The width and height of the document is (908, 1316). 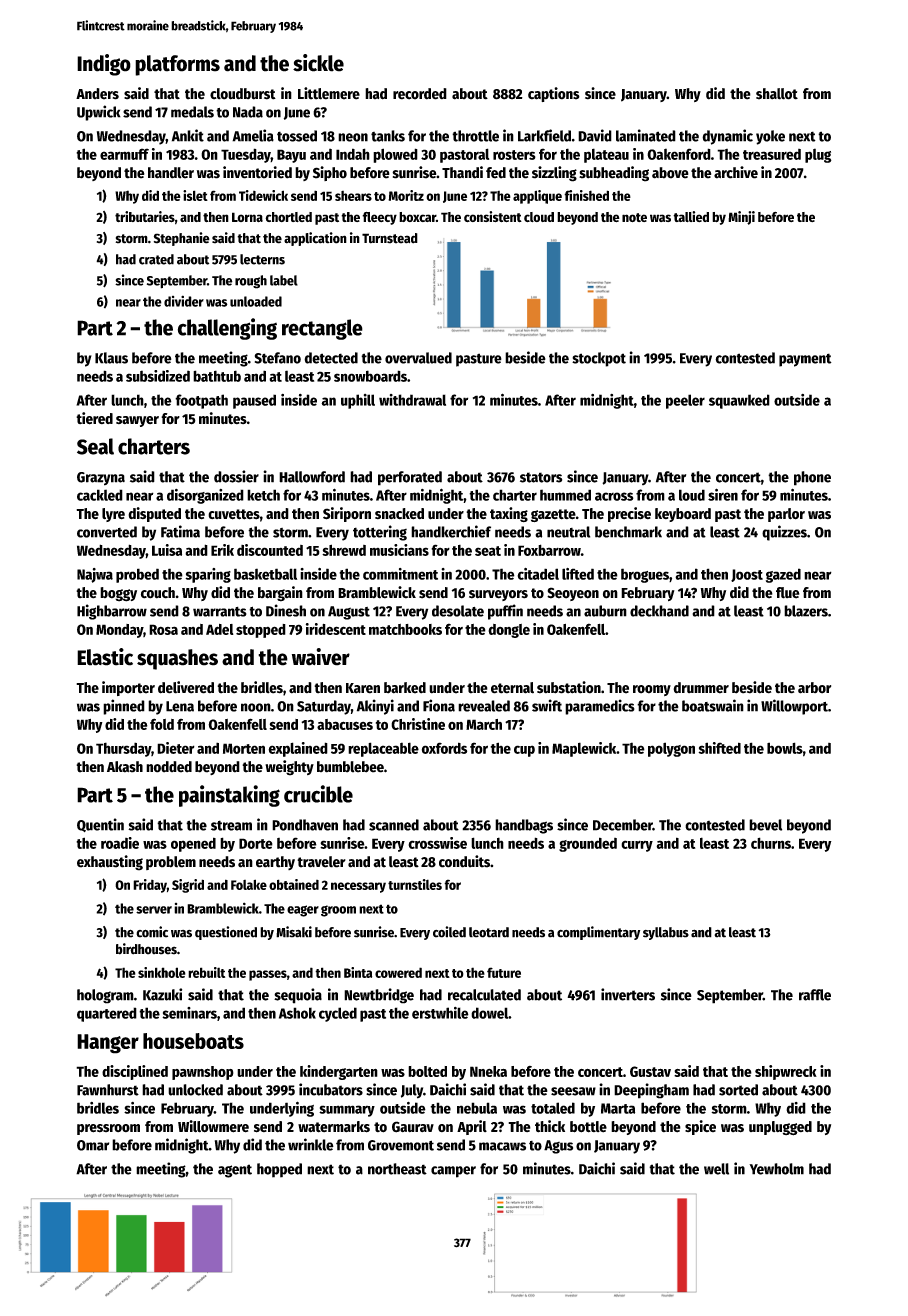 What do you see at coordinates (776, 1169) in the document?
I see `Yewholm` at bounding box center [776, 1169].
